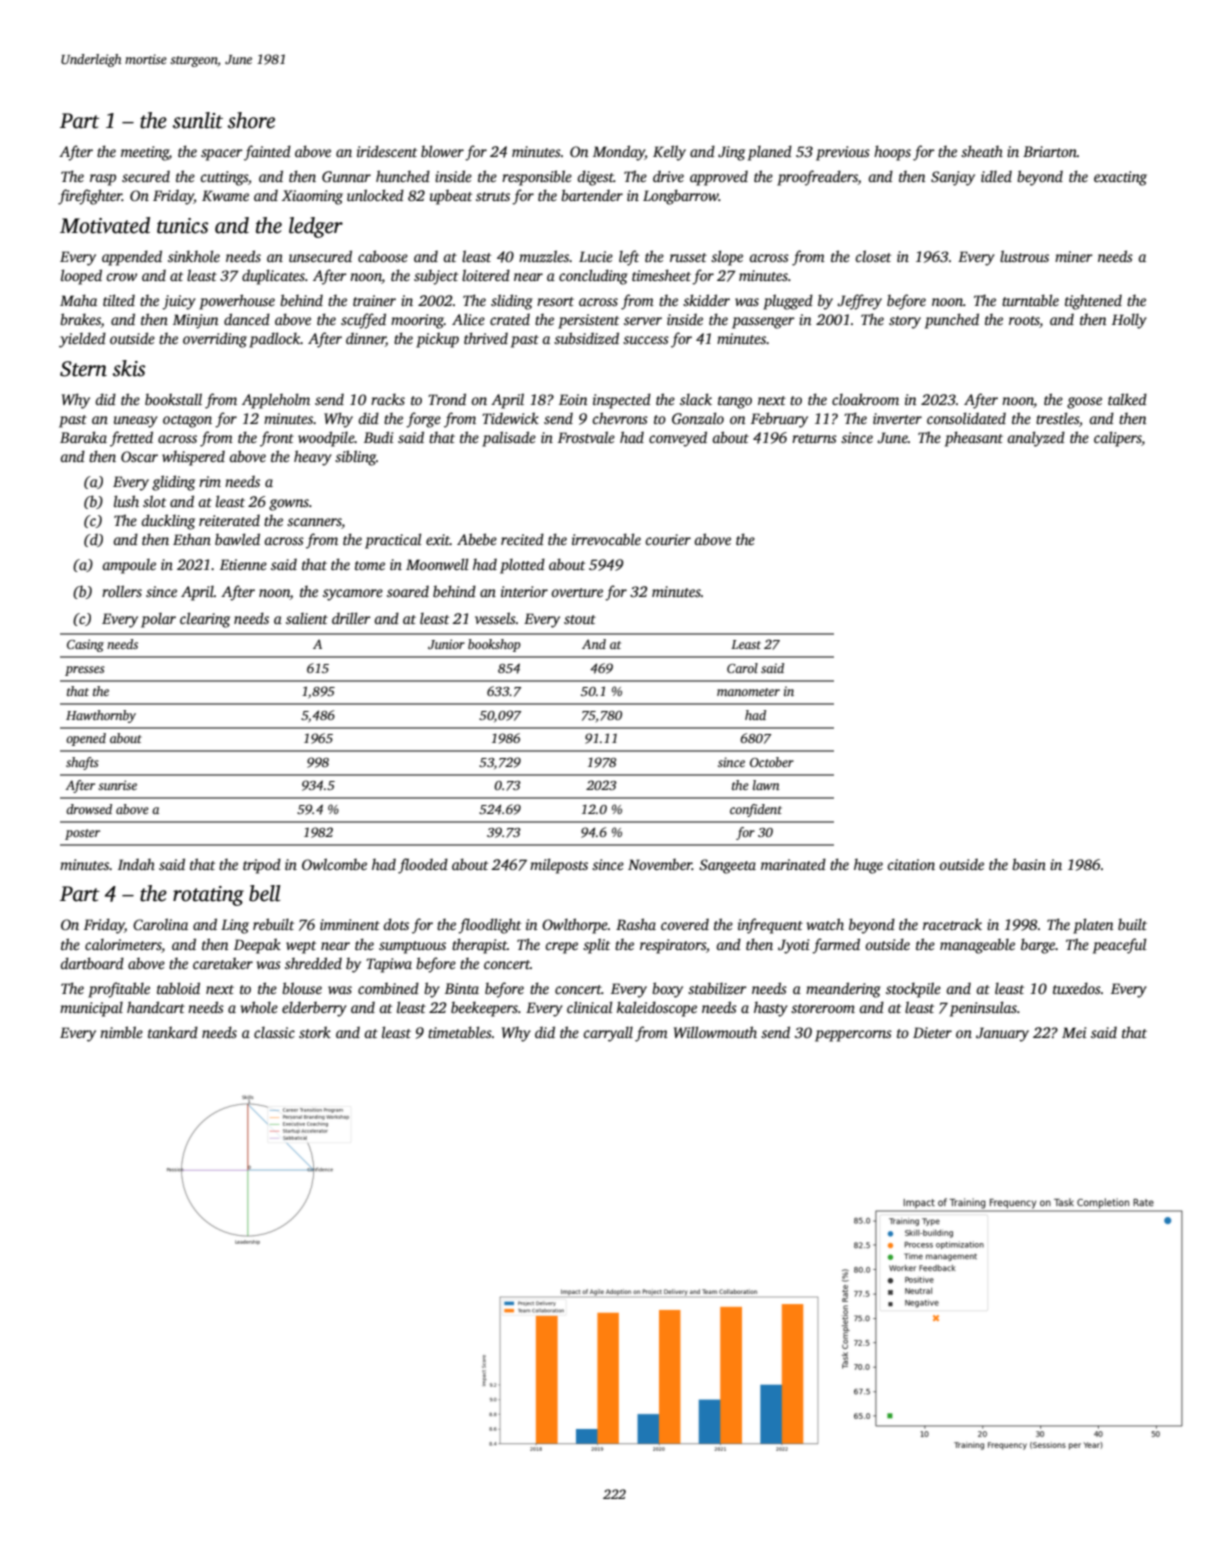 This screenshot has height=1562, width=1207. Describe the element at coordinates (265, 893) in the screenshot. I see `bell` at that location.
